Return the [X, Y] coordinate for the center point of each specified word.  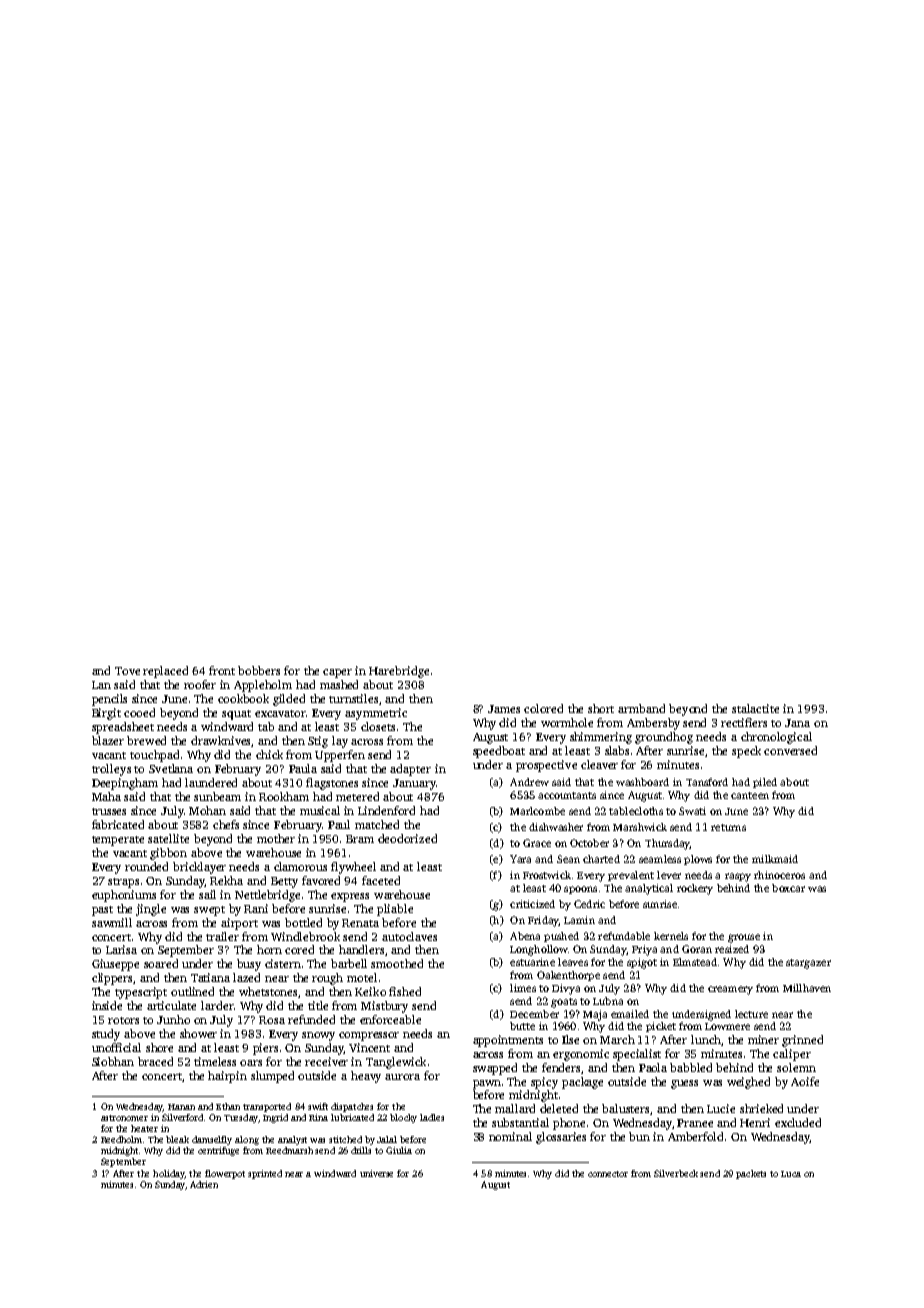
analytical [649, 889]
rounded [146, 866]
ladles [432, 1117]
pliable [395, 910]
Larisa [121, 949]
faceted [381, 880]
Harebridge [399, 672]
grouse [744, 938]
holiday [168, 1174]
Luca [791, 1174]
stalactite [755, 708]
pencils [109, 700]
